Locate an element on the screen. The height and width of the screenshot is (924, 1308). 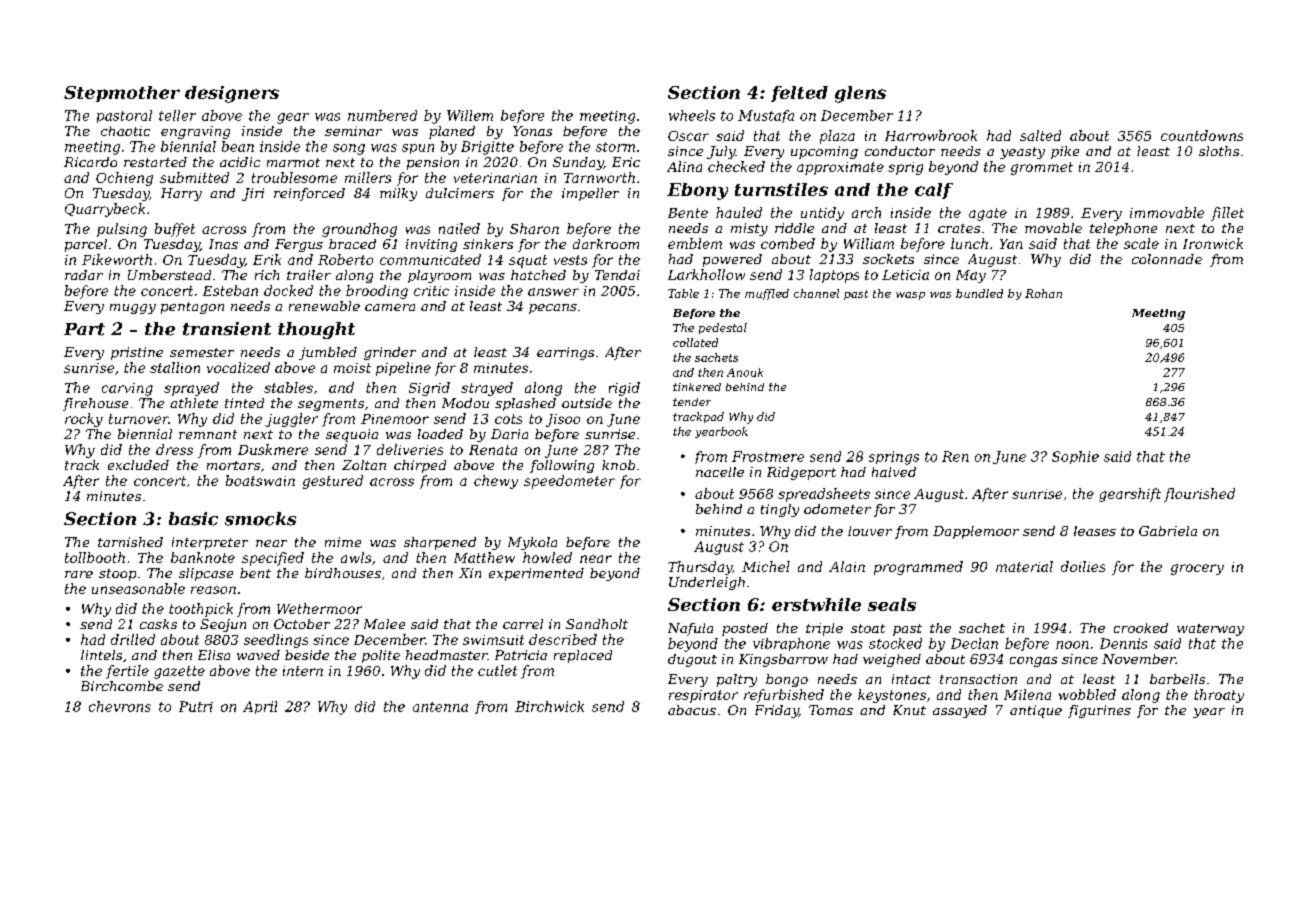
rocky is located at coordinates (84, 420).
